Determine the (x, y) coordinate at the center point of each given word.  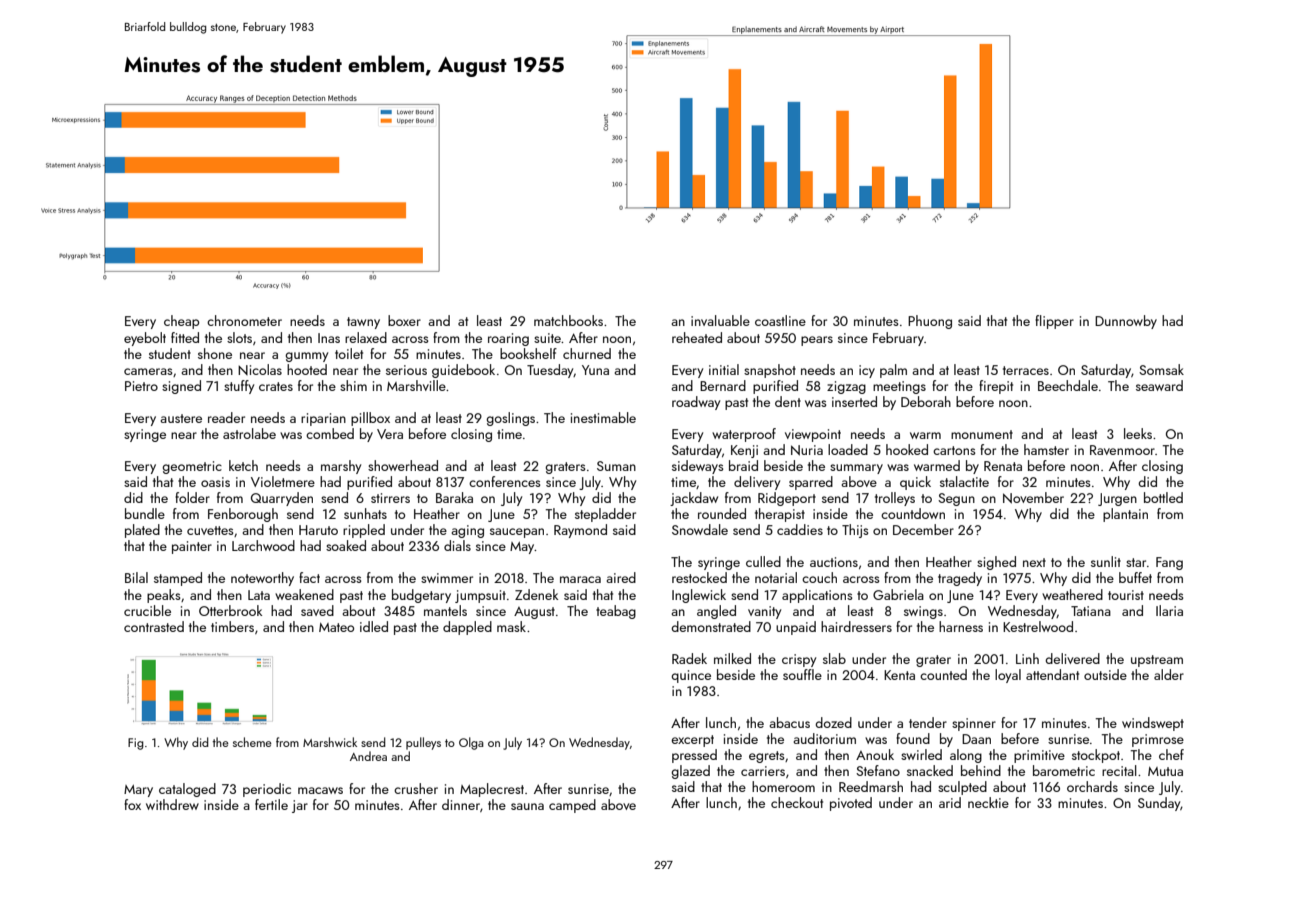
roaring (508, 339)
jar (300, 806)
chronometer (244, 320)
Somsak (1161, 369)
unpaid (796, 628)
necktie (988, 802)
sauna (527, 806)
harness (961, 626)
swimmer (447, 578)
